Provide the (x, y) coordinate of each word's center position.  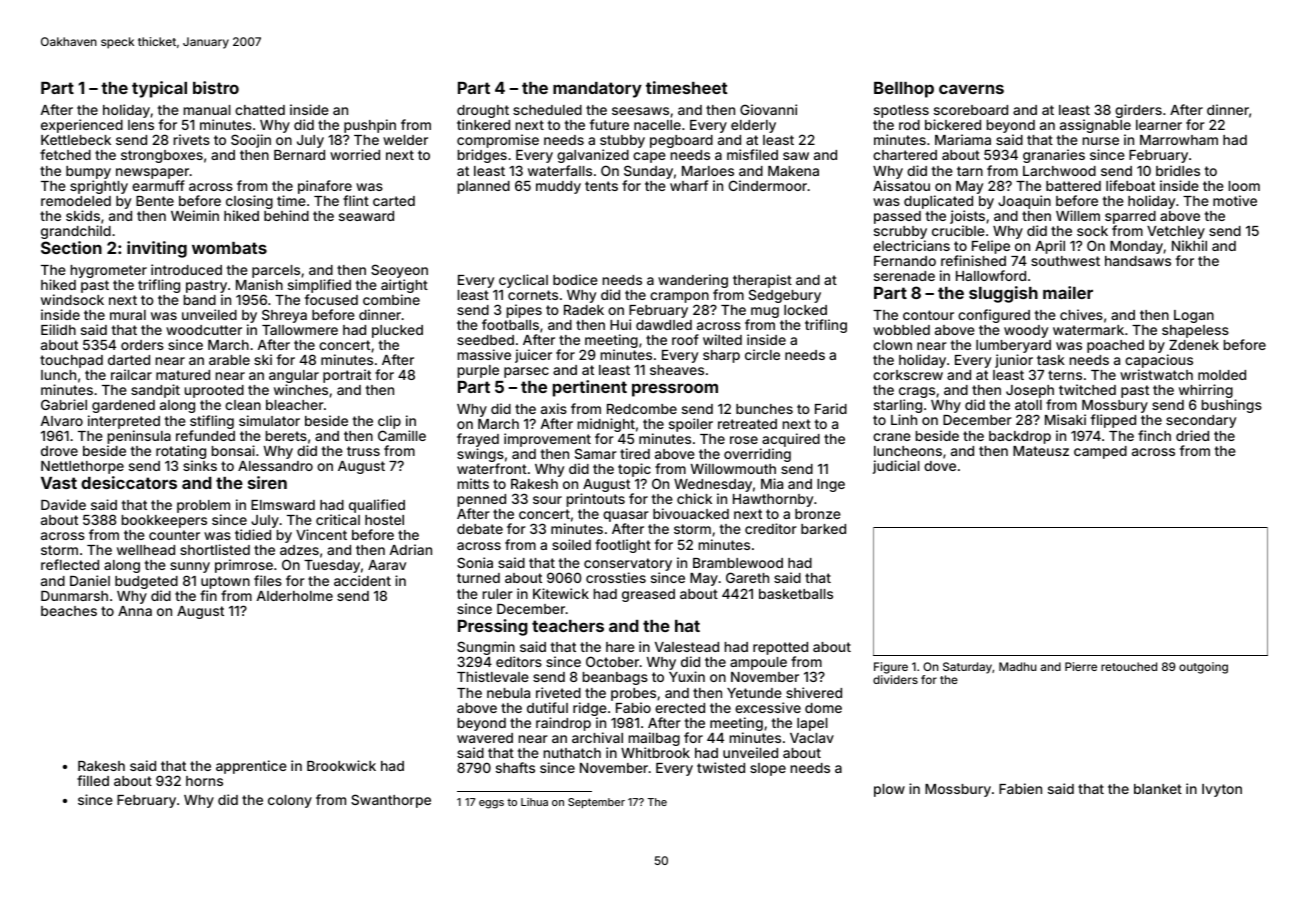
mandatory (597, 90)
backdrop (1020, 437)
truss (363, 451)
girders (1138, 111)
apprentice (251, 767)
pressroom (675, 390)
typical (159, 89)
